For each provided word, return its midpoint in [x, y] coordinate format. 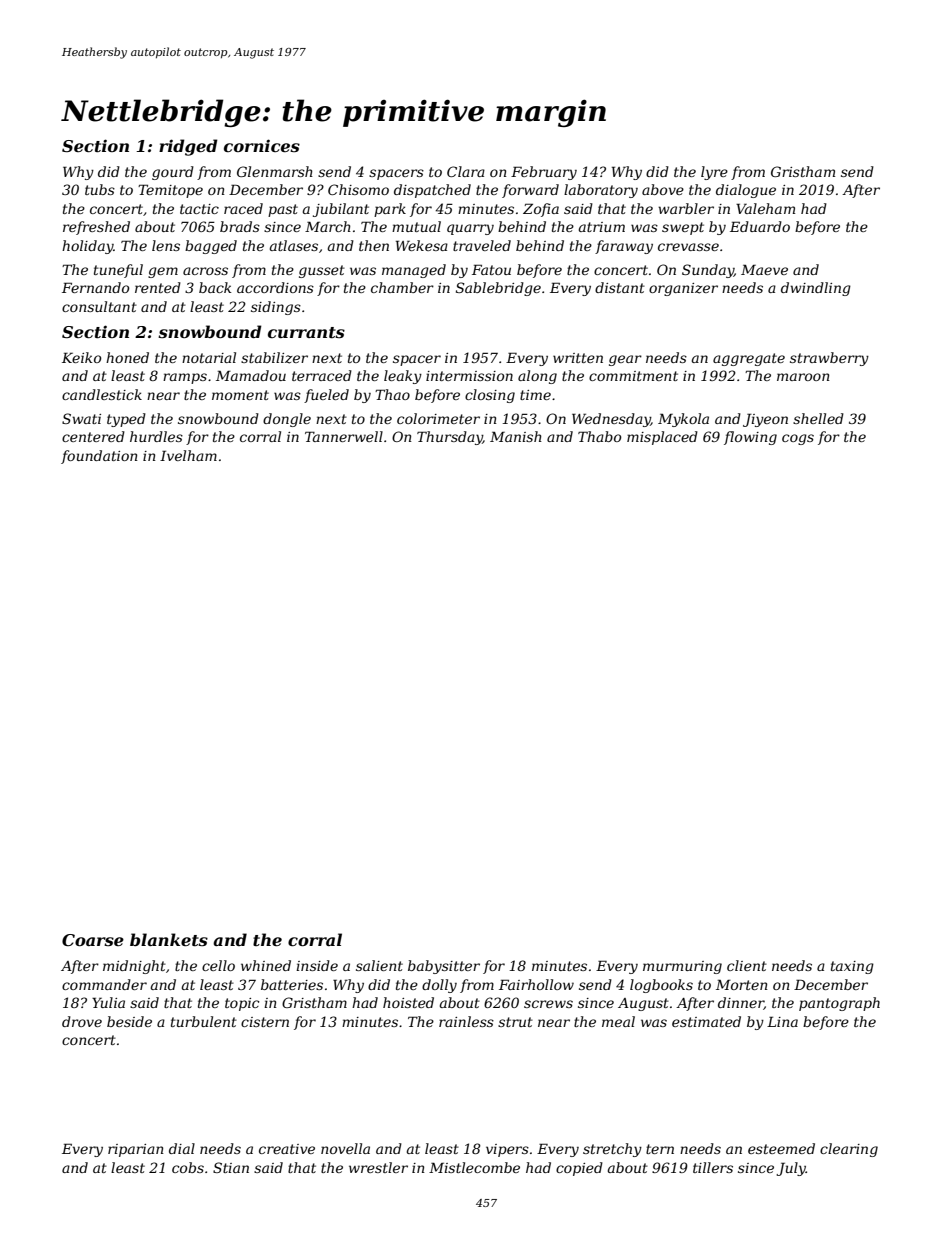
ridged [188, 147]
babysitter [444, 967]
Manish [516, 436]
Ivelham [188, 455]
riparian [136, 1150]
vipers [507, 1150]
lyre [714, 173]
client [747, 965]
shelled [818, 418]
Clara [466, 171]
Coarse [93, 940]
